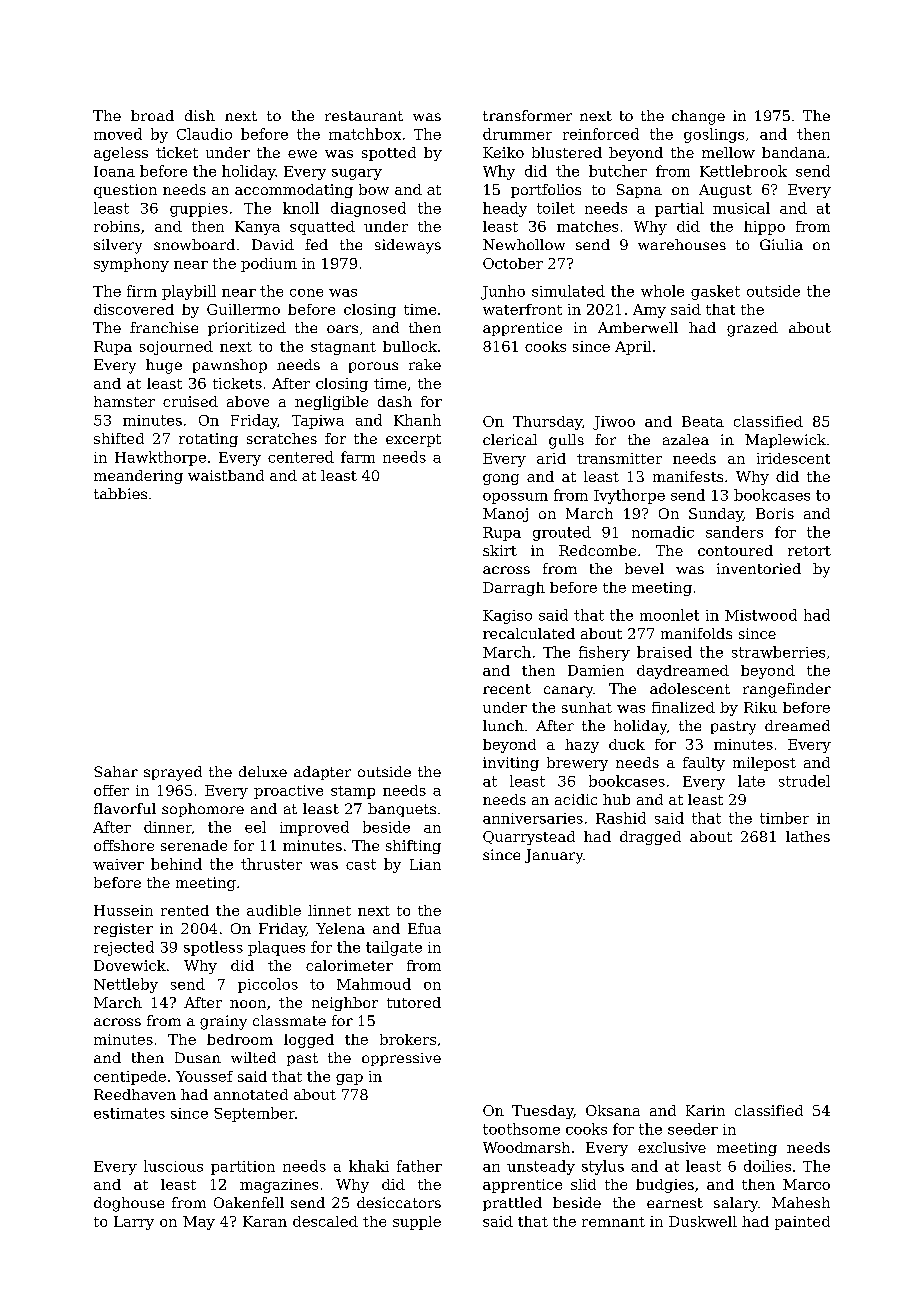 Image resolution: width=924 pixels, height=1308 pixels. What do you see at coordinates (152, 115) in the image?
I see `broad` at bounding box center [152, 115].
